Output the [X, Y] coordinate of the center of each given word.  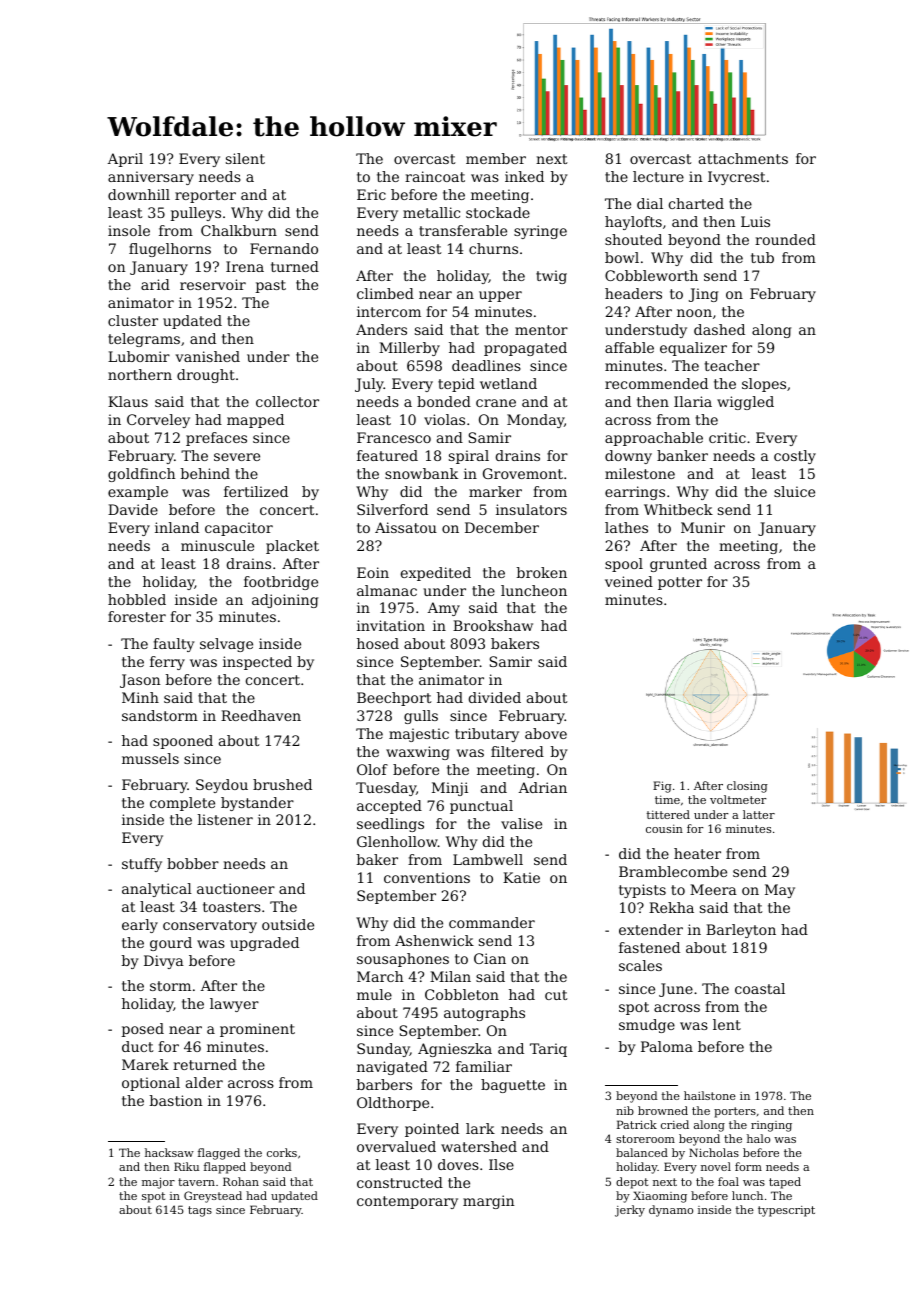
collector [287, 401]
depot [632, 1183]
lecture [658, 176]
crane [496, 403]
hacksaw [169, 1152]
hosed [378, 643]
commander [492, 922]
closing [747, 787]
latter [759, 814]
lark [480, 1128]
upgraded [264, 944]
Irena [245, 266]
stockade [498, 212]
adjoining [285, 601]
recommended [656, 383]
